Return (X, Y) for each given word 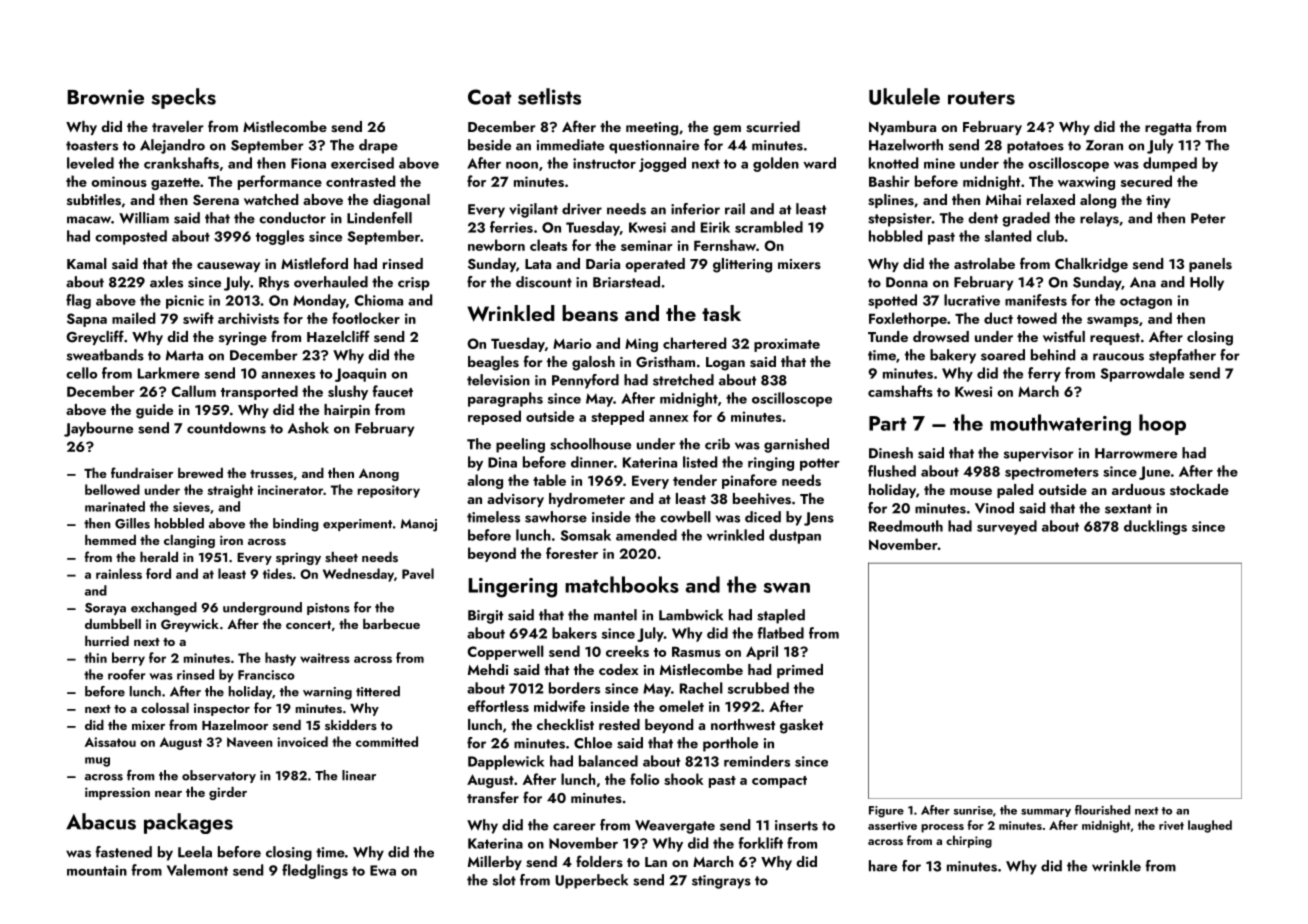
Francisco (266, 675)
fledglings (315, 871)
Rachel (701, 688)
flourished (1102, 810)
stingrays (721, 882)
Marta (184, 355)
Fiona (308, 163)
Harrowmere (1136, 453)
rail (735, 209)
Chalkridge (1091, 265)
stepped (617, 417)
